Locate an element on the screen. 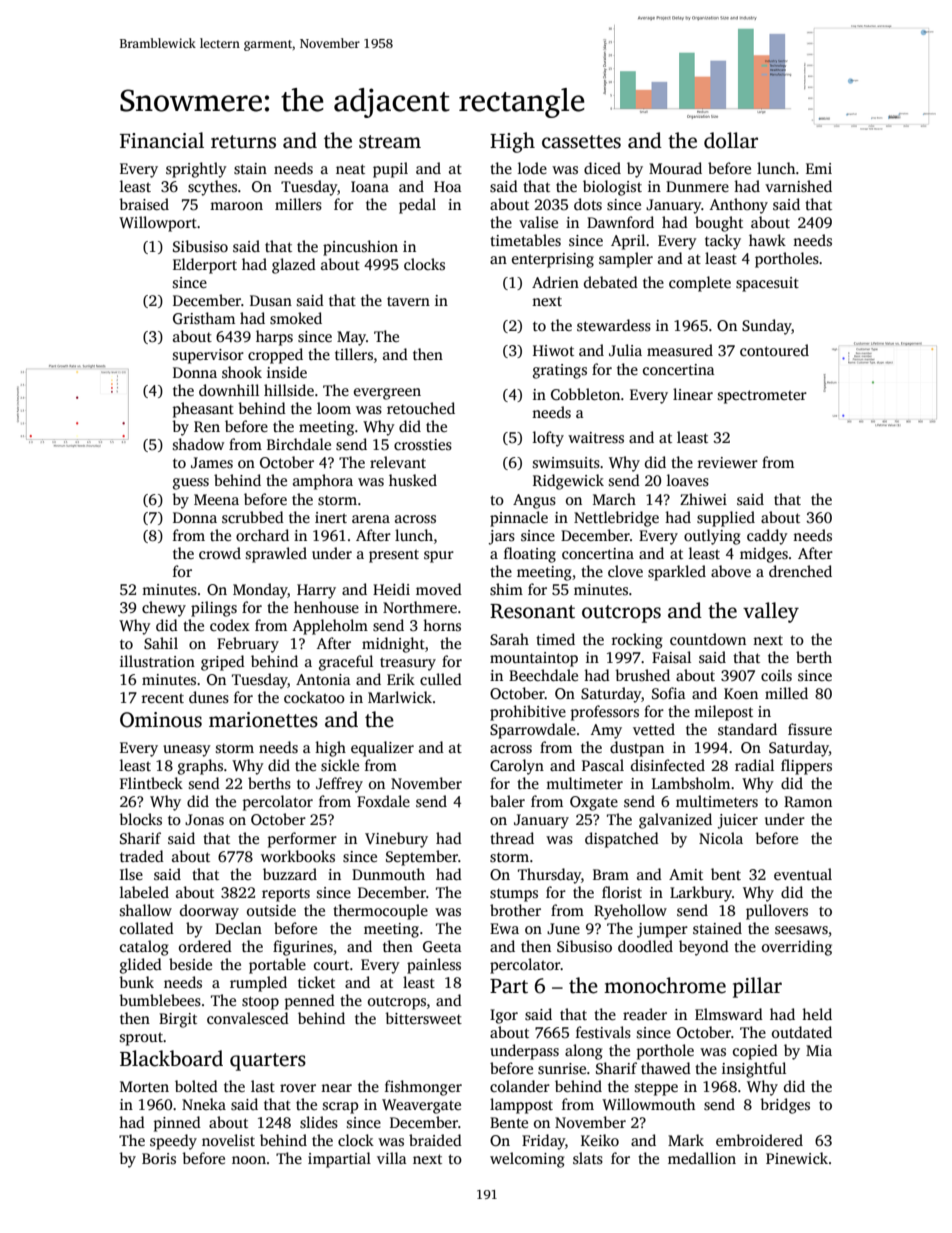  coils is located at coordinates (776, 675).
